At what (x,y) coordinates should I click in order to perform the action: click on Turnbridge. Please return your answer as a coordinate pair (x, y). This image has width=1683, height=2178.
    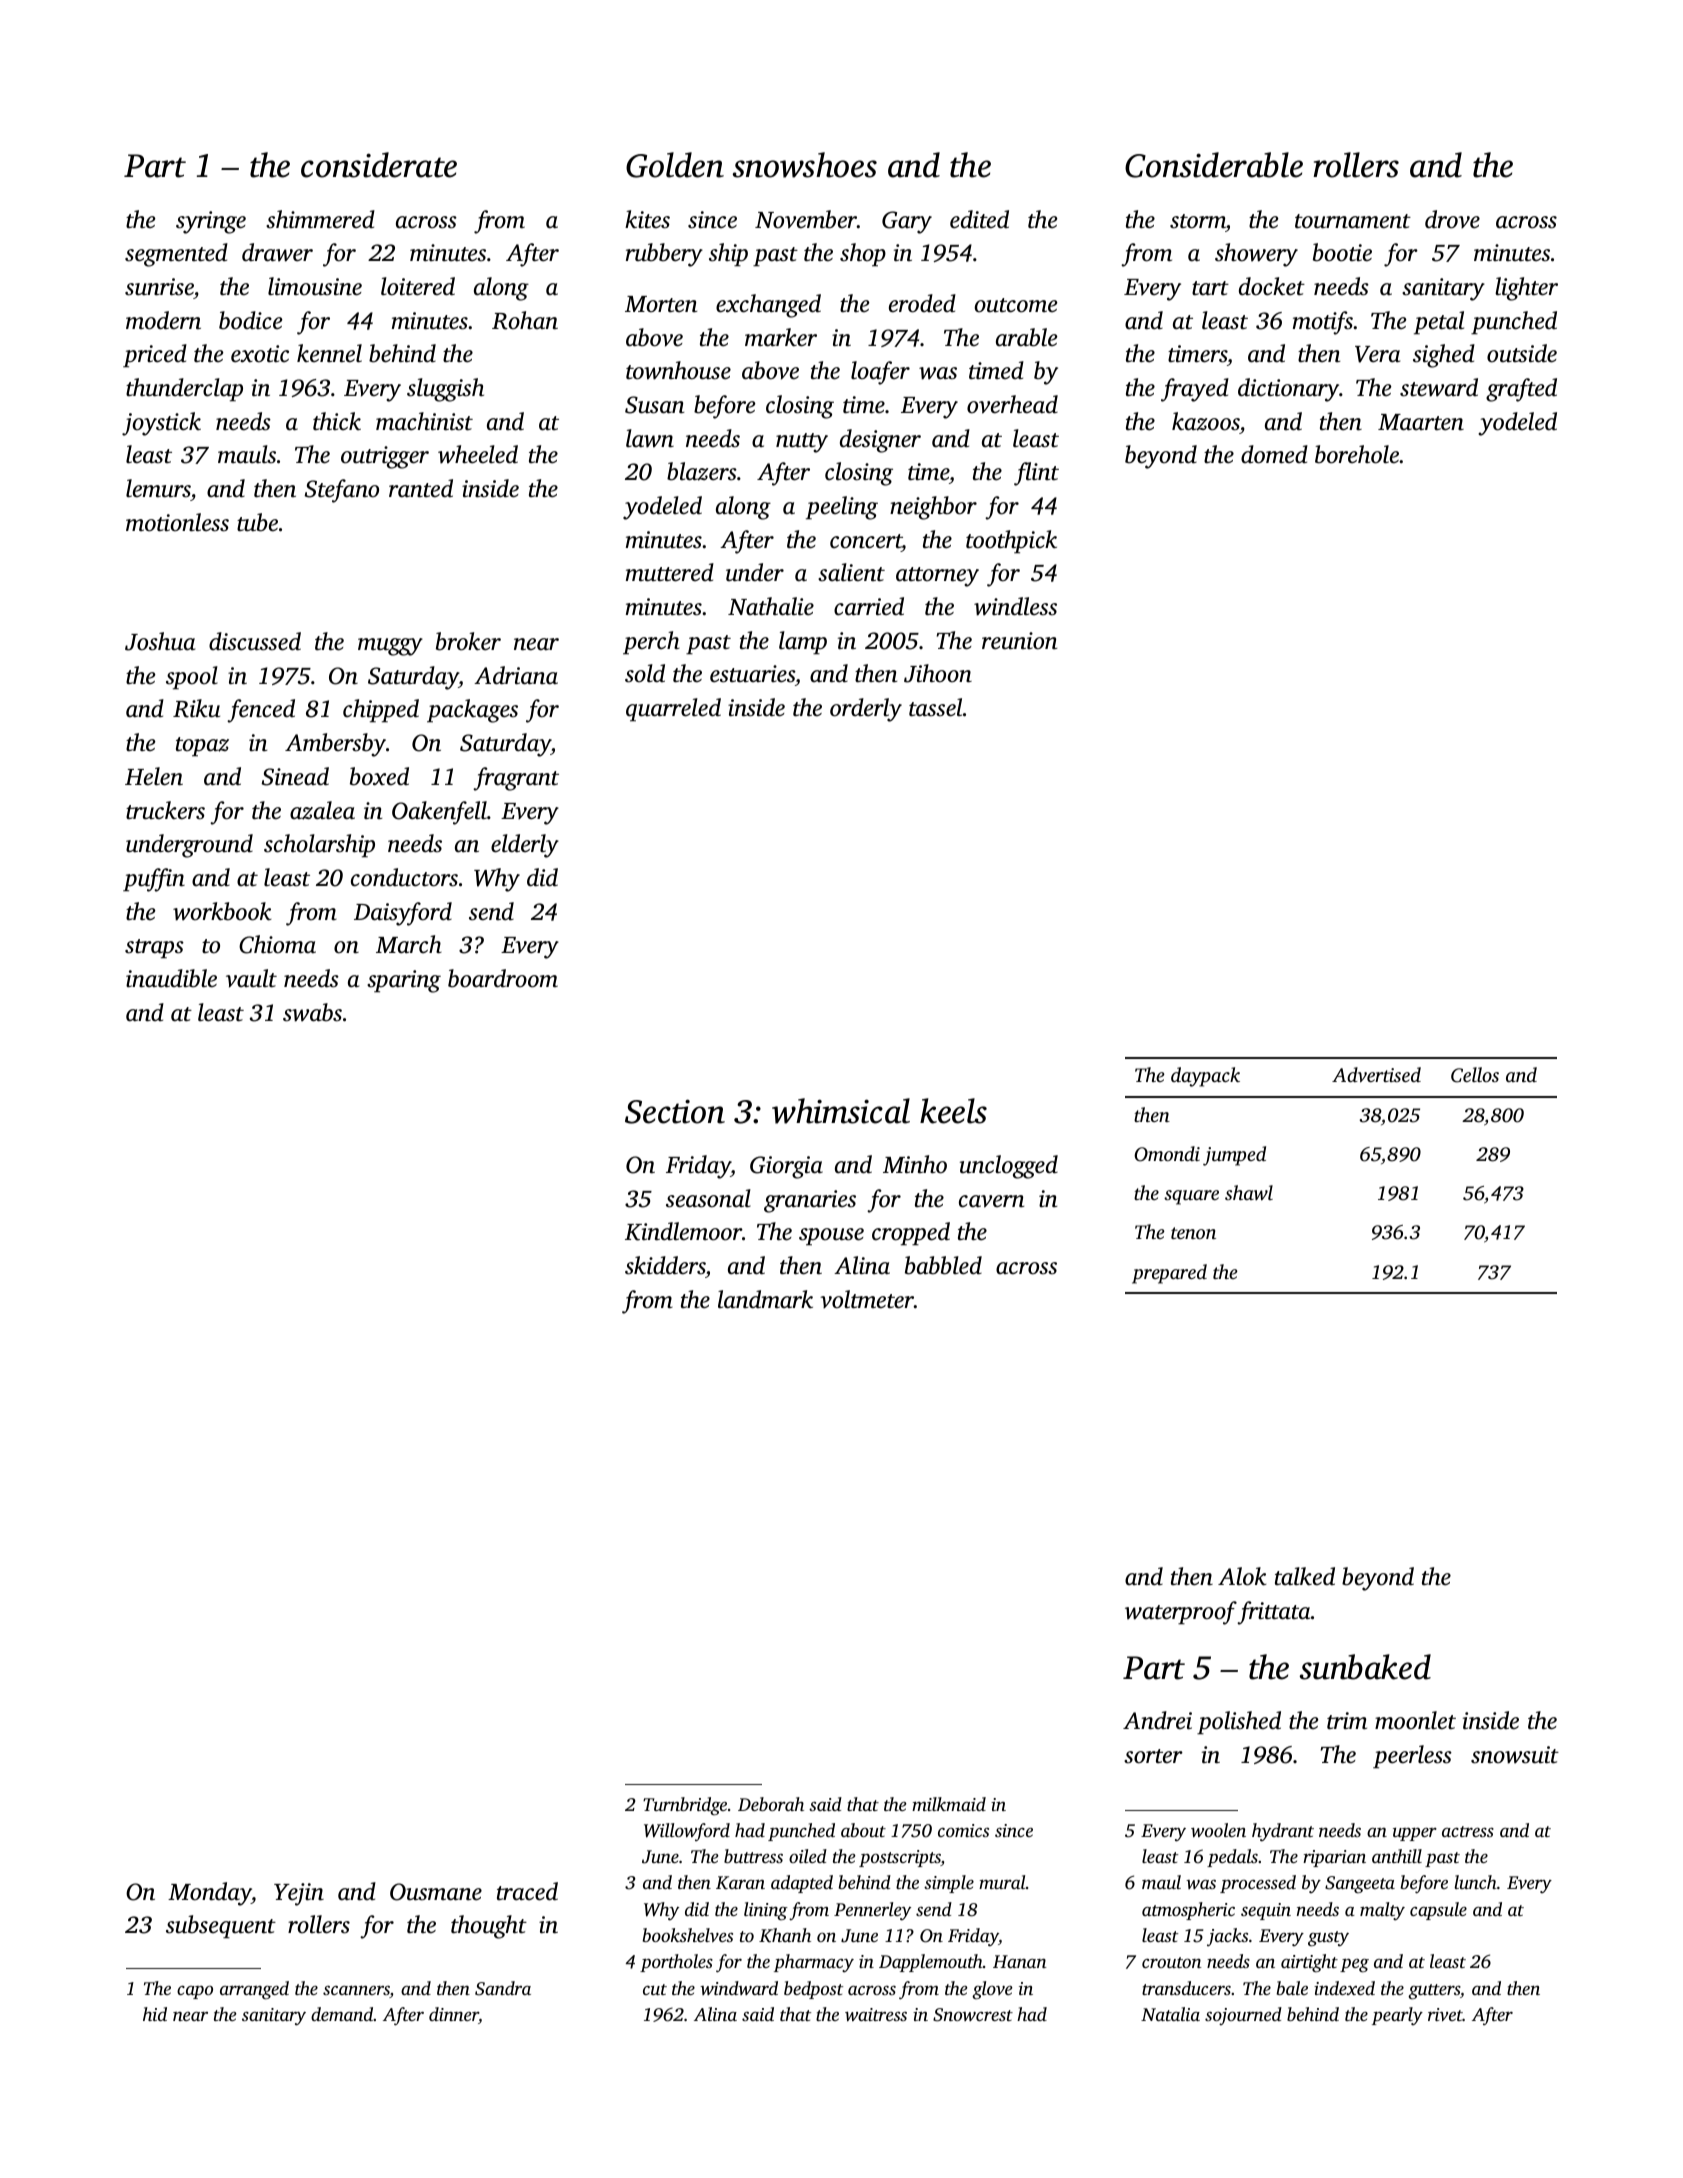
    Looking at the image, I should click on (685, 1806).
